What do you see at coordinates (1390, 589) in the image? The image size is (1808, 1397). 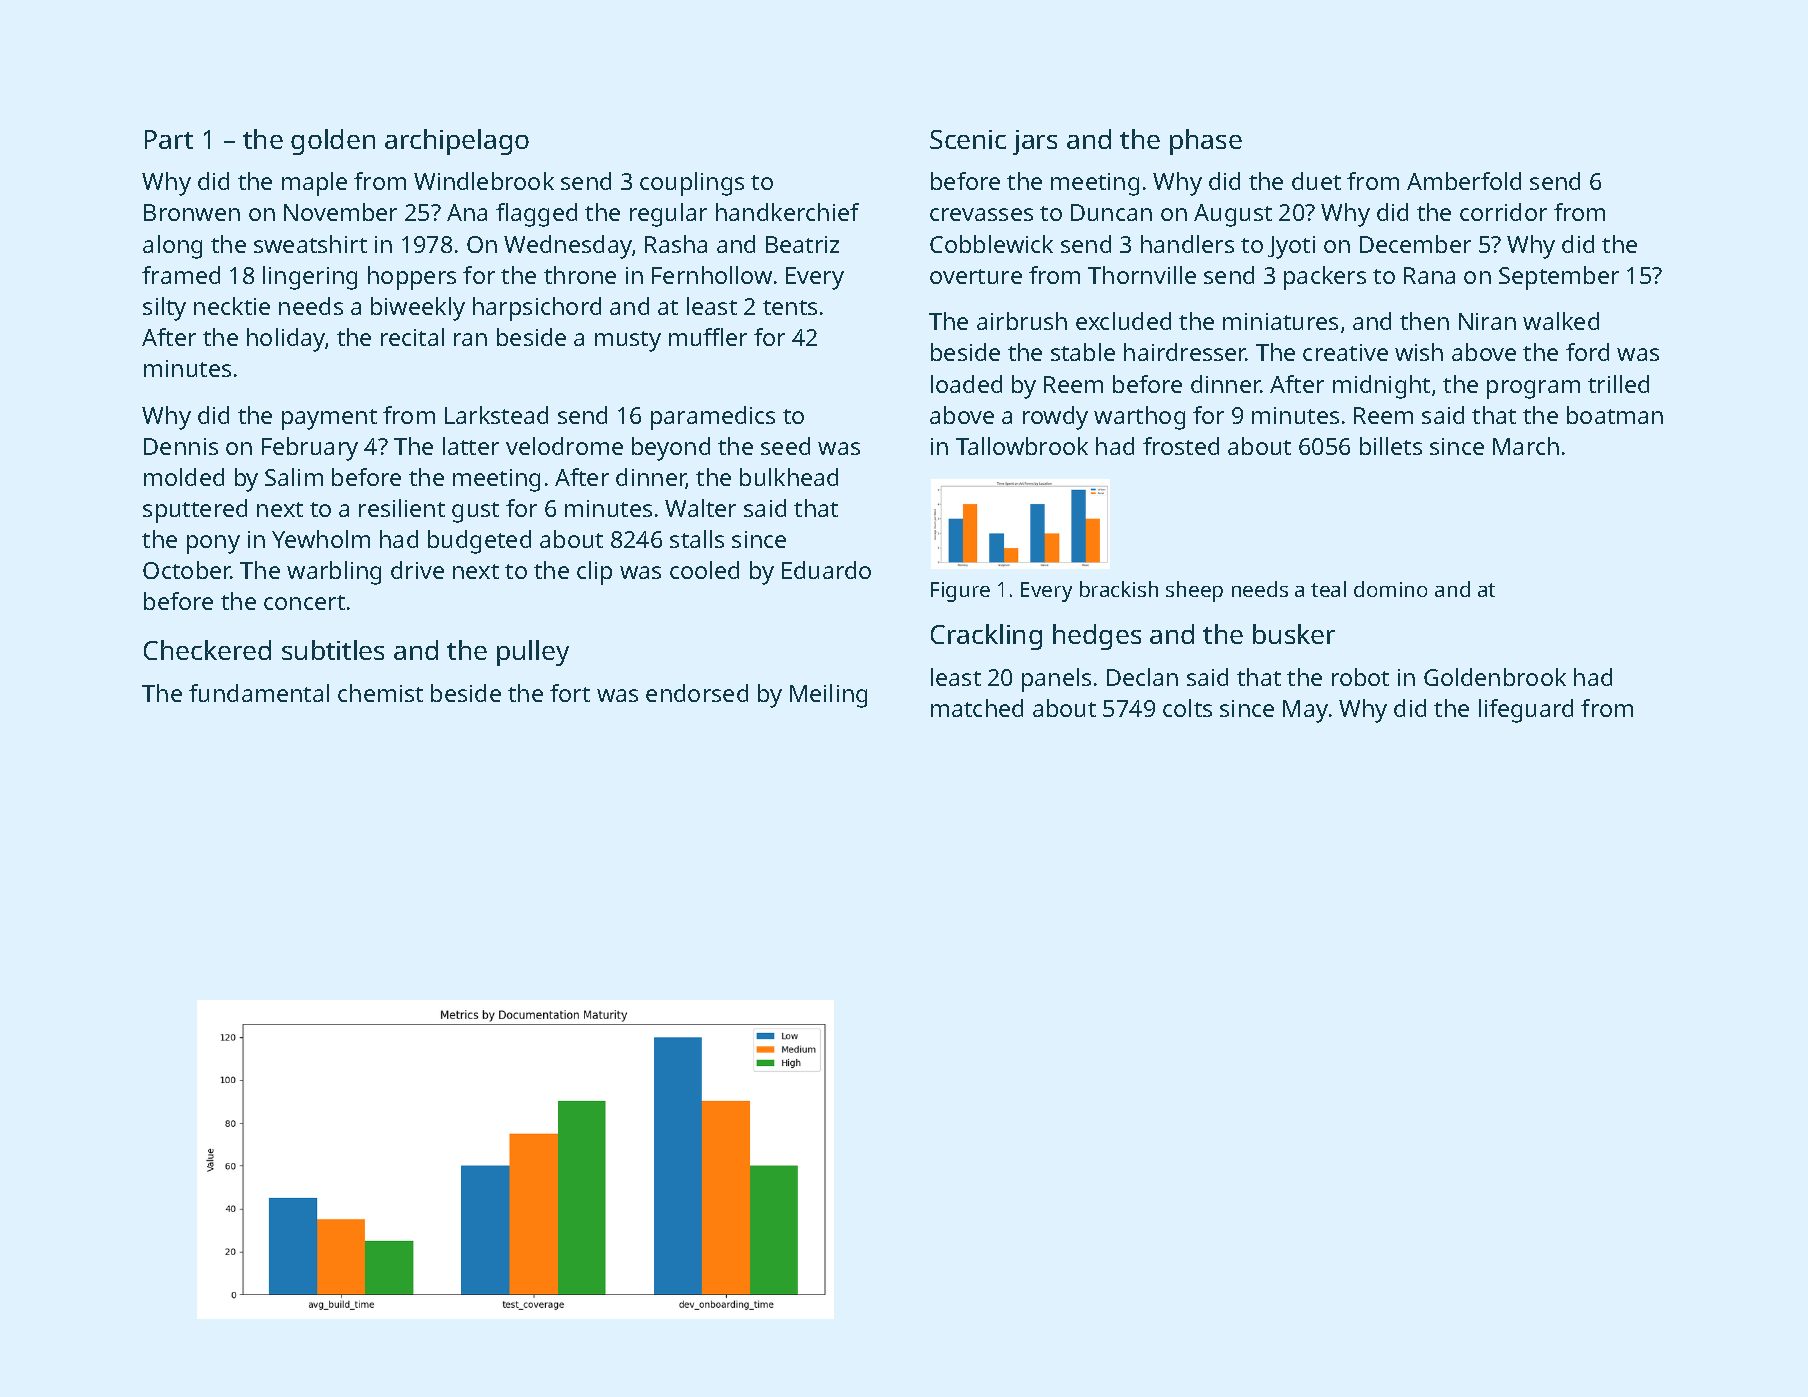 I see `domino` at bounding box center [1390, 589].
